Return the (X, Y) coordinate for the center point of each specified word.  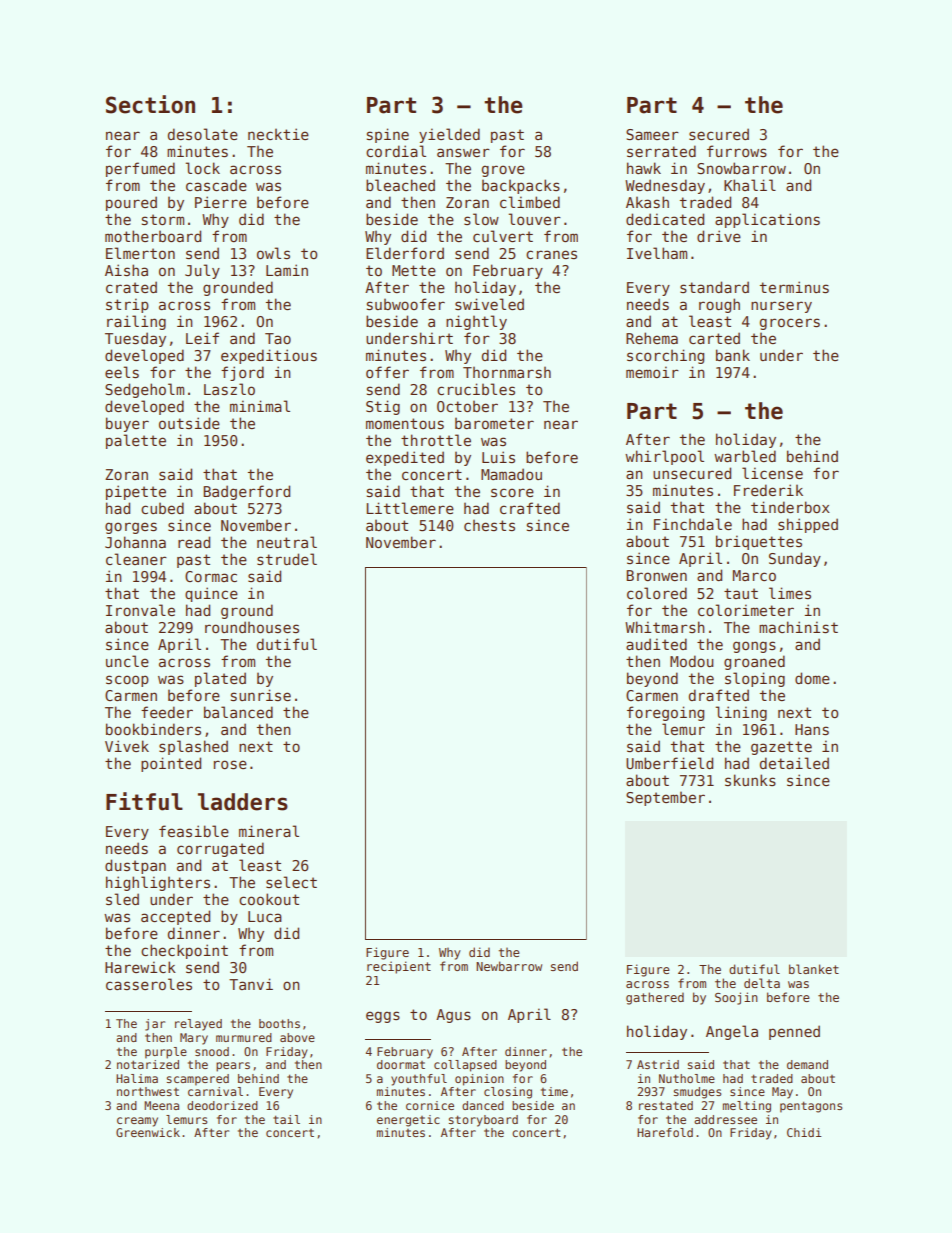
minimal (260, 406)
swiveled (489, 304)
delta (762, 983)
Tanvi (251, 984)
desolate (203, 134)
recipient (399, 967)
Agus (453, 1016)
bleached (400, 185)
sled (122, 899)
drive (719, 236)
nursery (781, 307)
